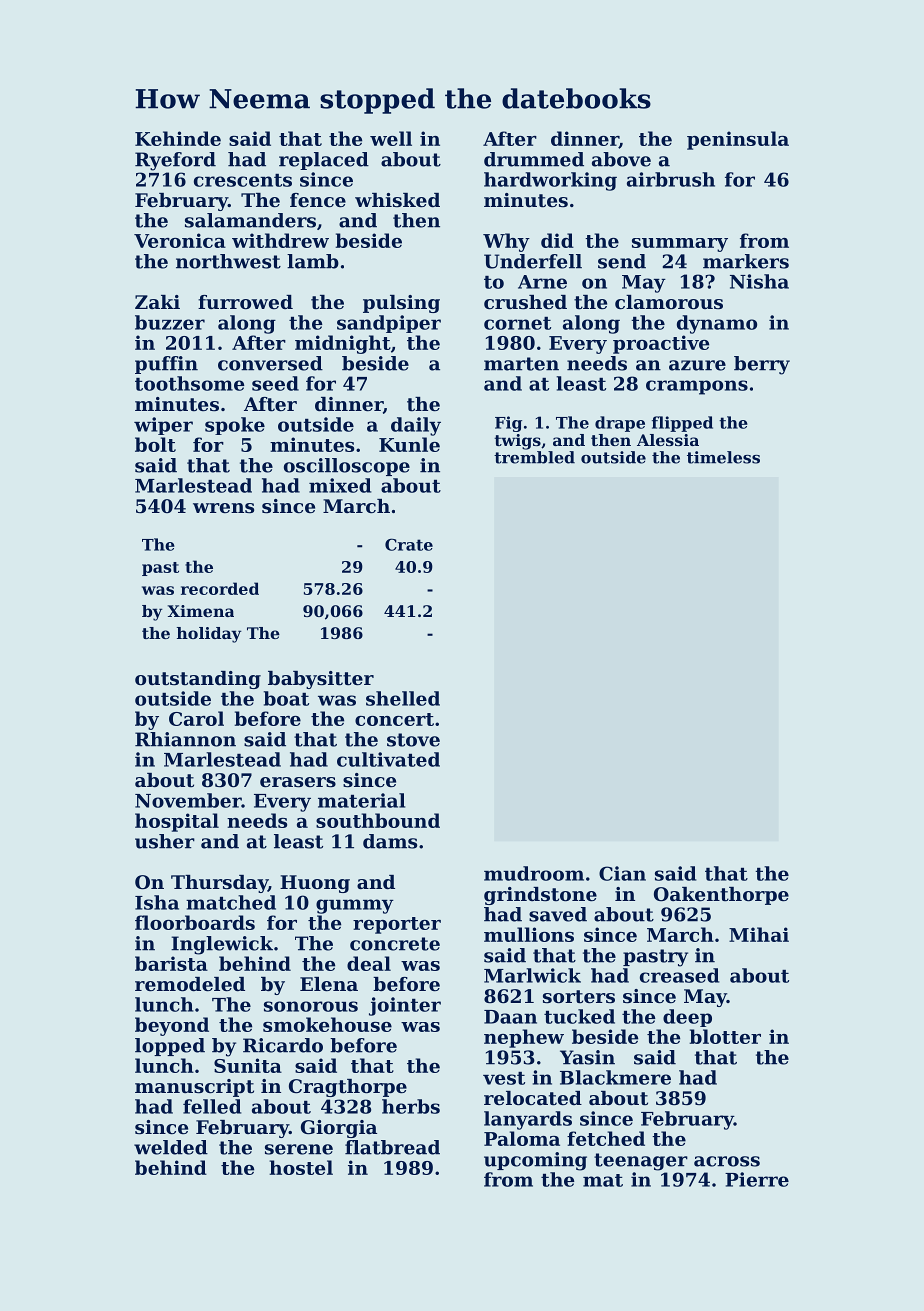  Describe the element at coordinates (506, 242) in the image. I see `Why` at that location.
